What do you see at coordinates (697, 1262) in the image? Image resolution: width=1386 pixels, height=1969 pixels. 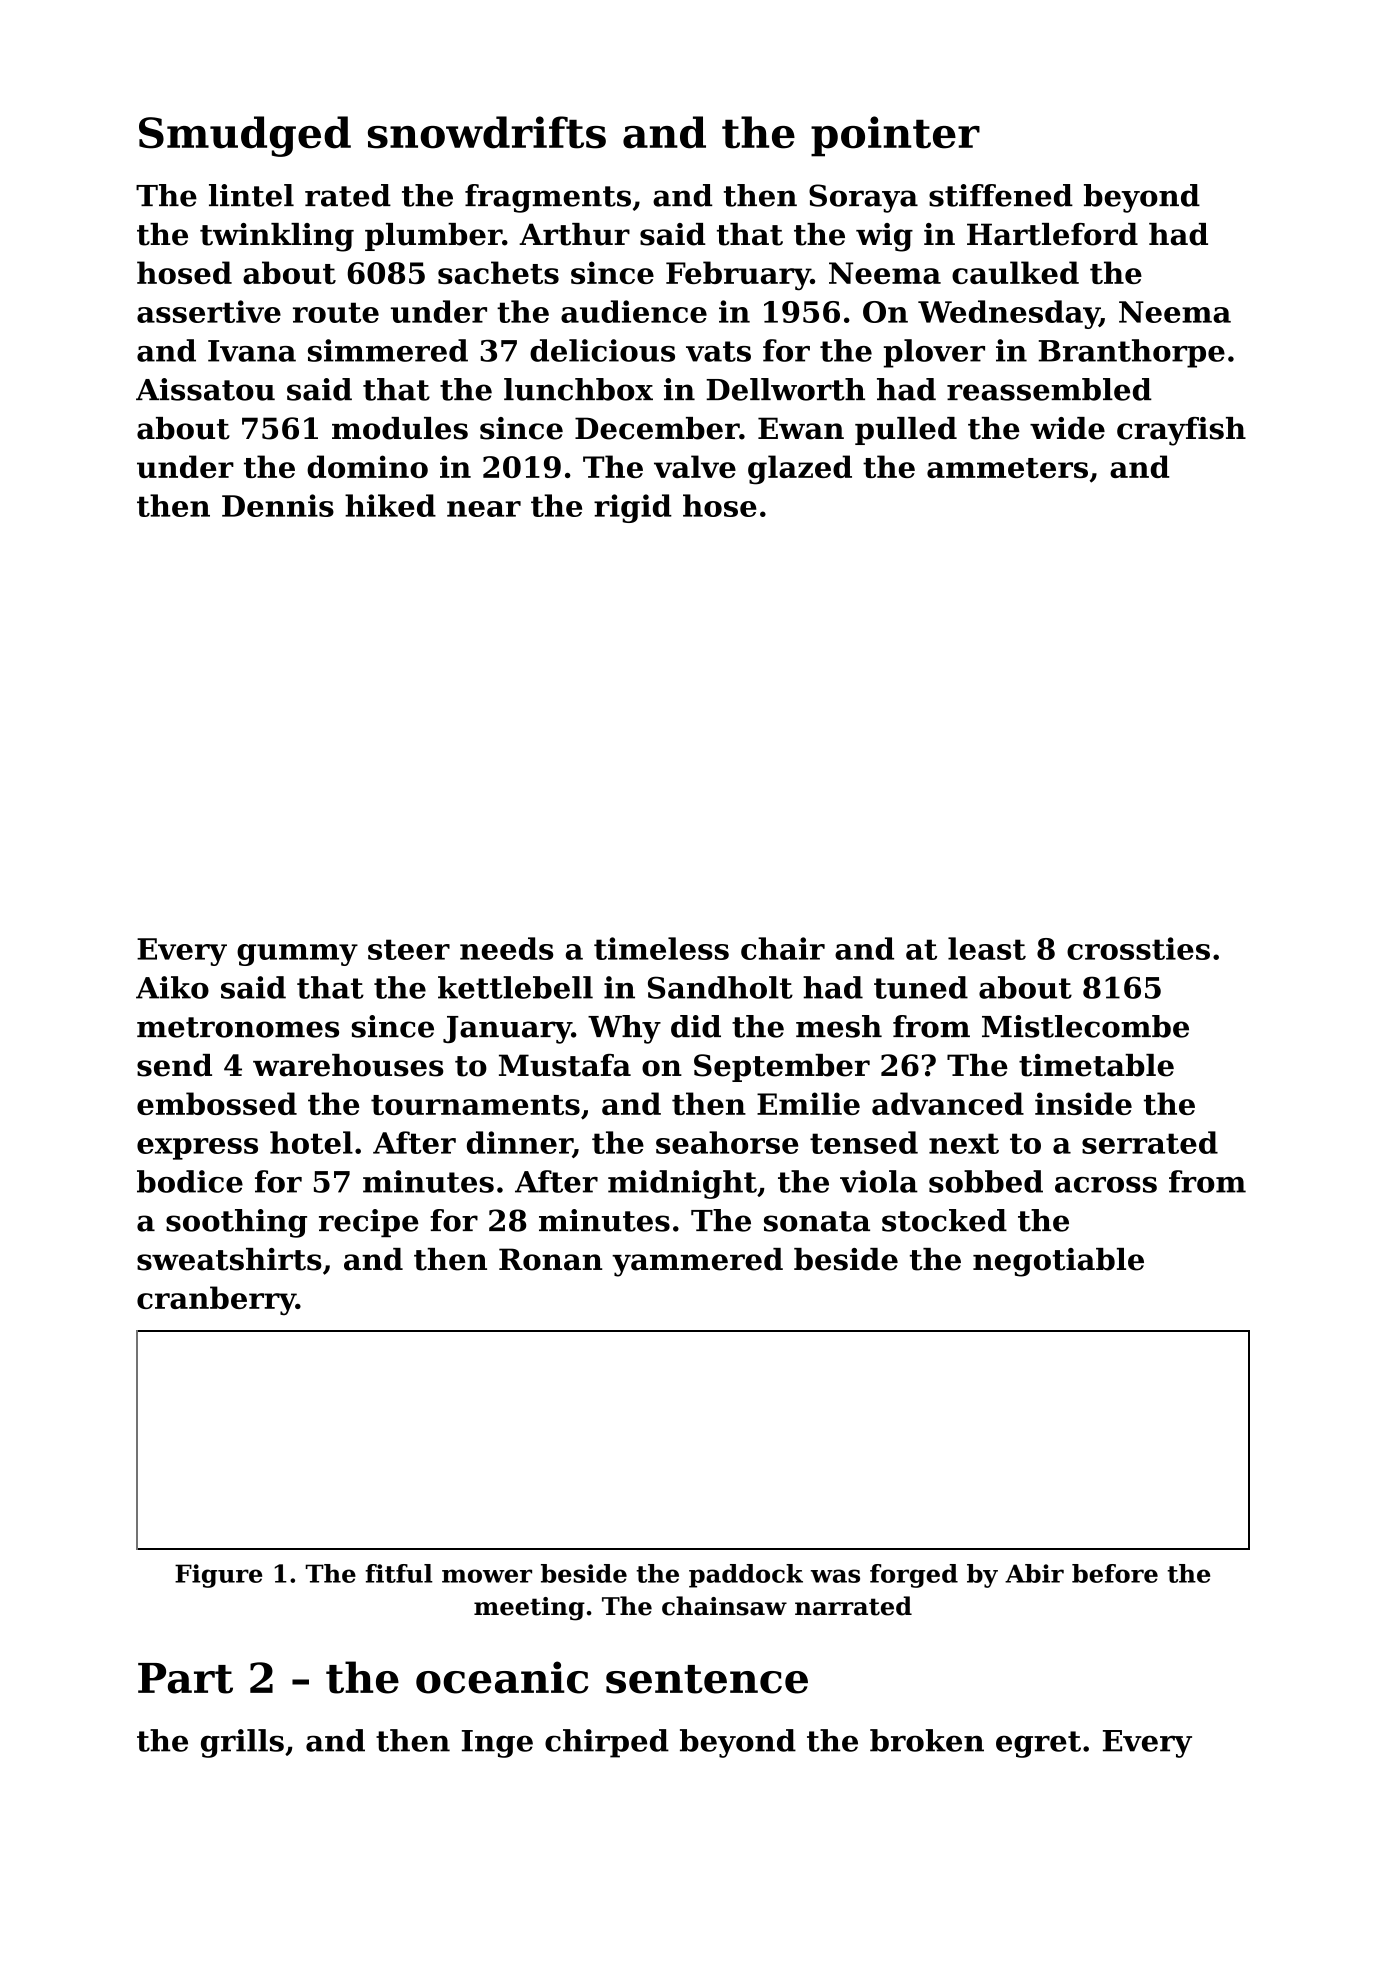 I see `yammered` at bounding box center [697, 1262].
